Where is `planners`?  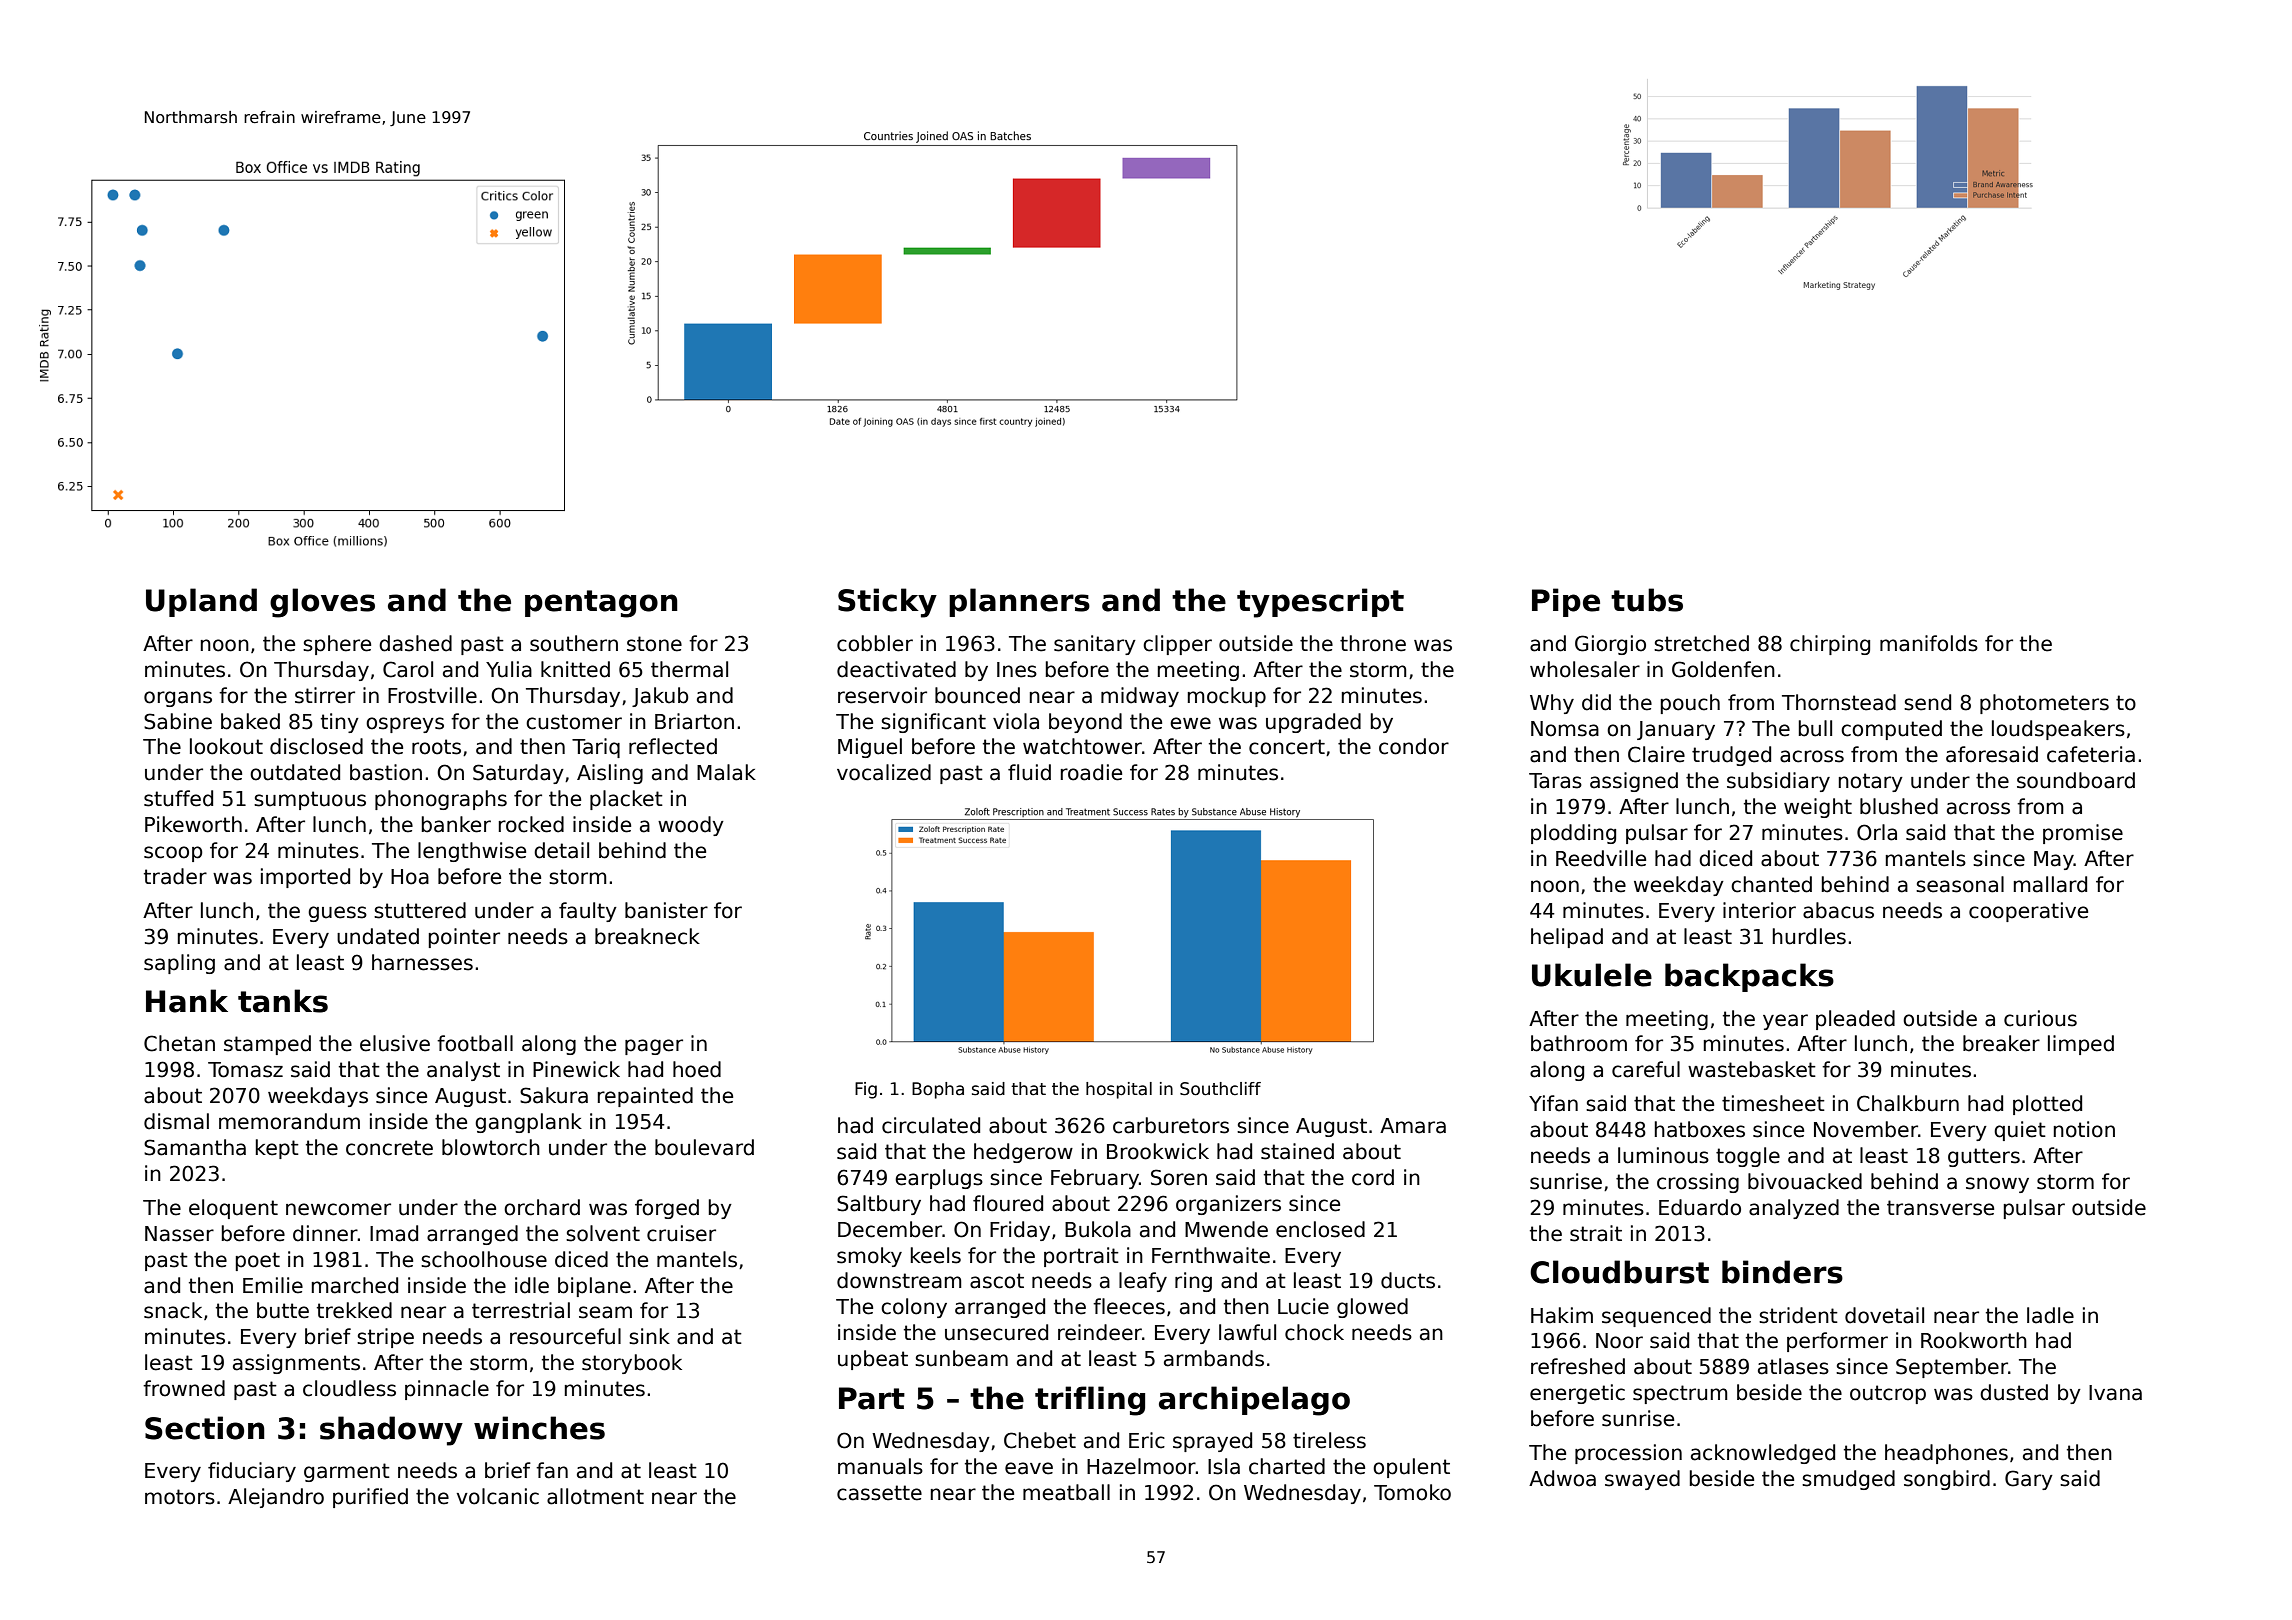 planners is located at coordinates (1019, 602).
